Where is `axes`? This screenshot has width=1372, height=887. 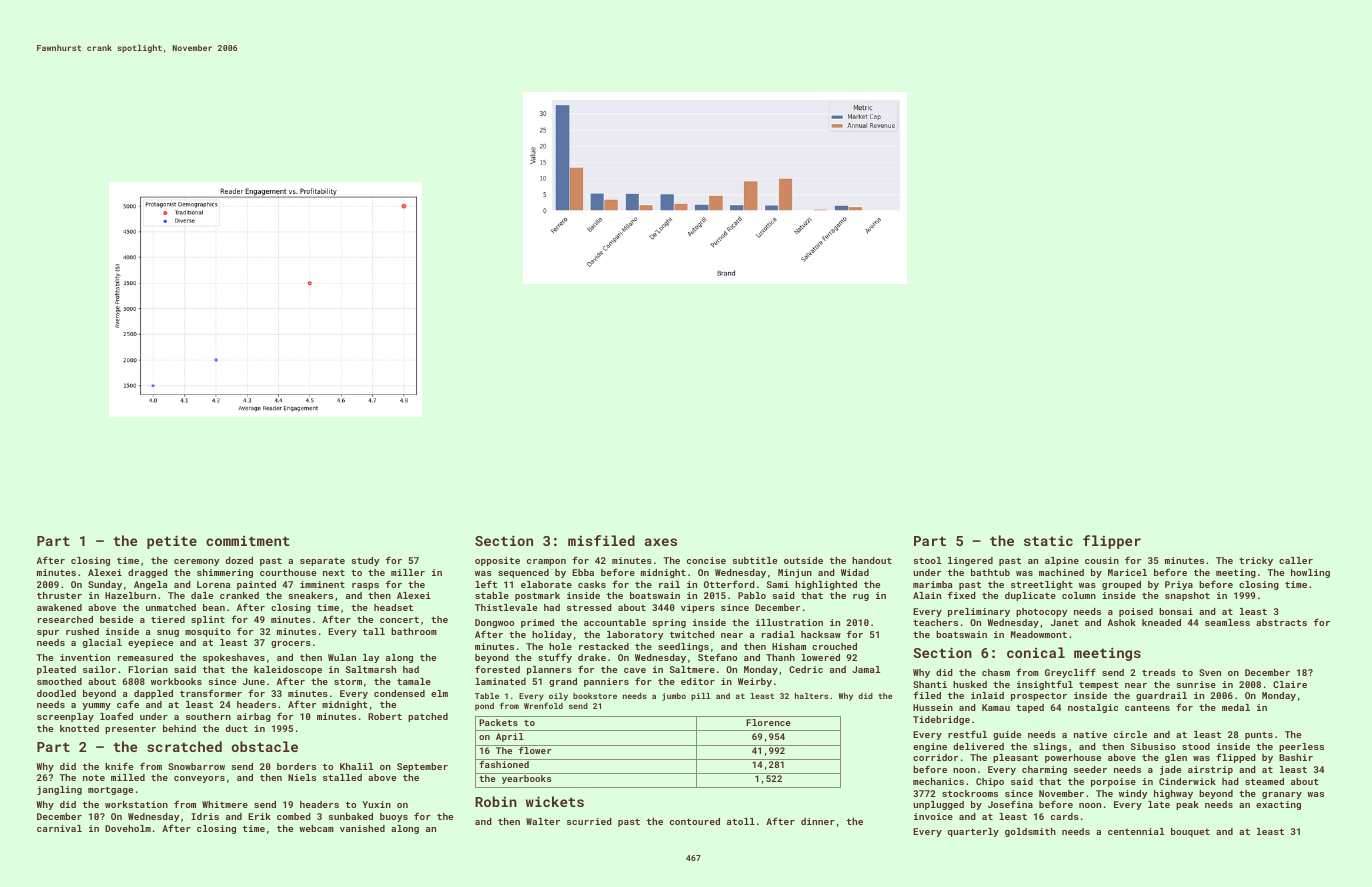 axes is located at coordinates (661, 542).
